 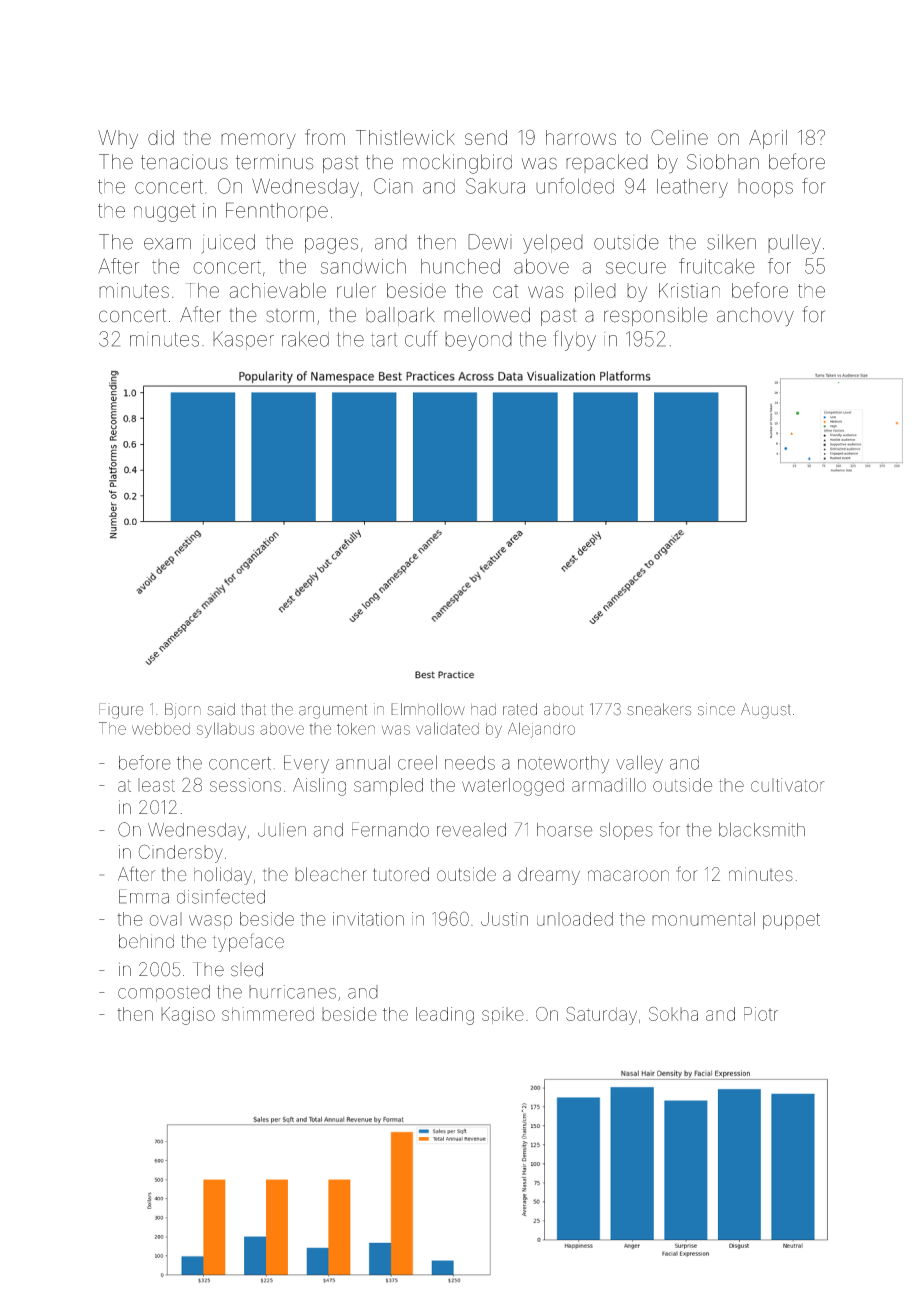 I want to click on send, so click(x=486, y=137).
